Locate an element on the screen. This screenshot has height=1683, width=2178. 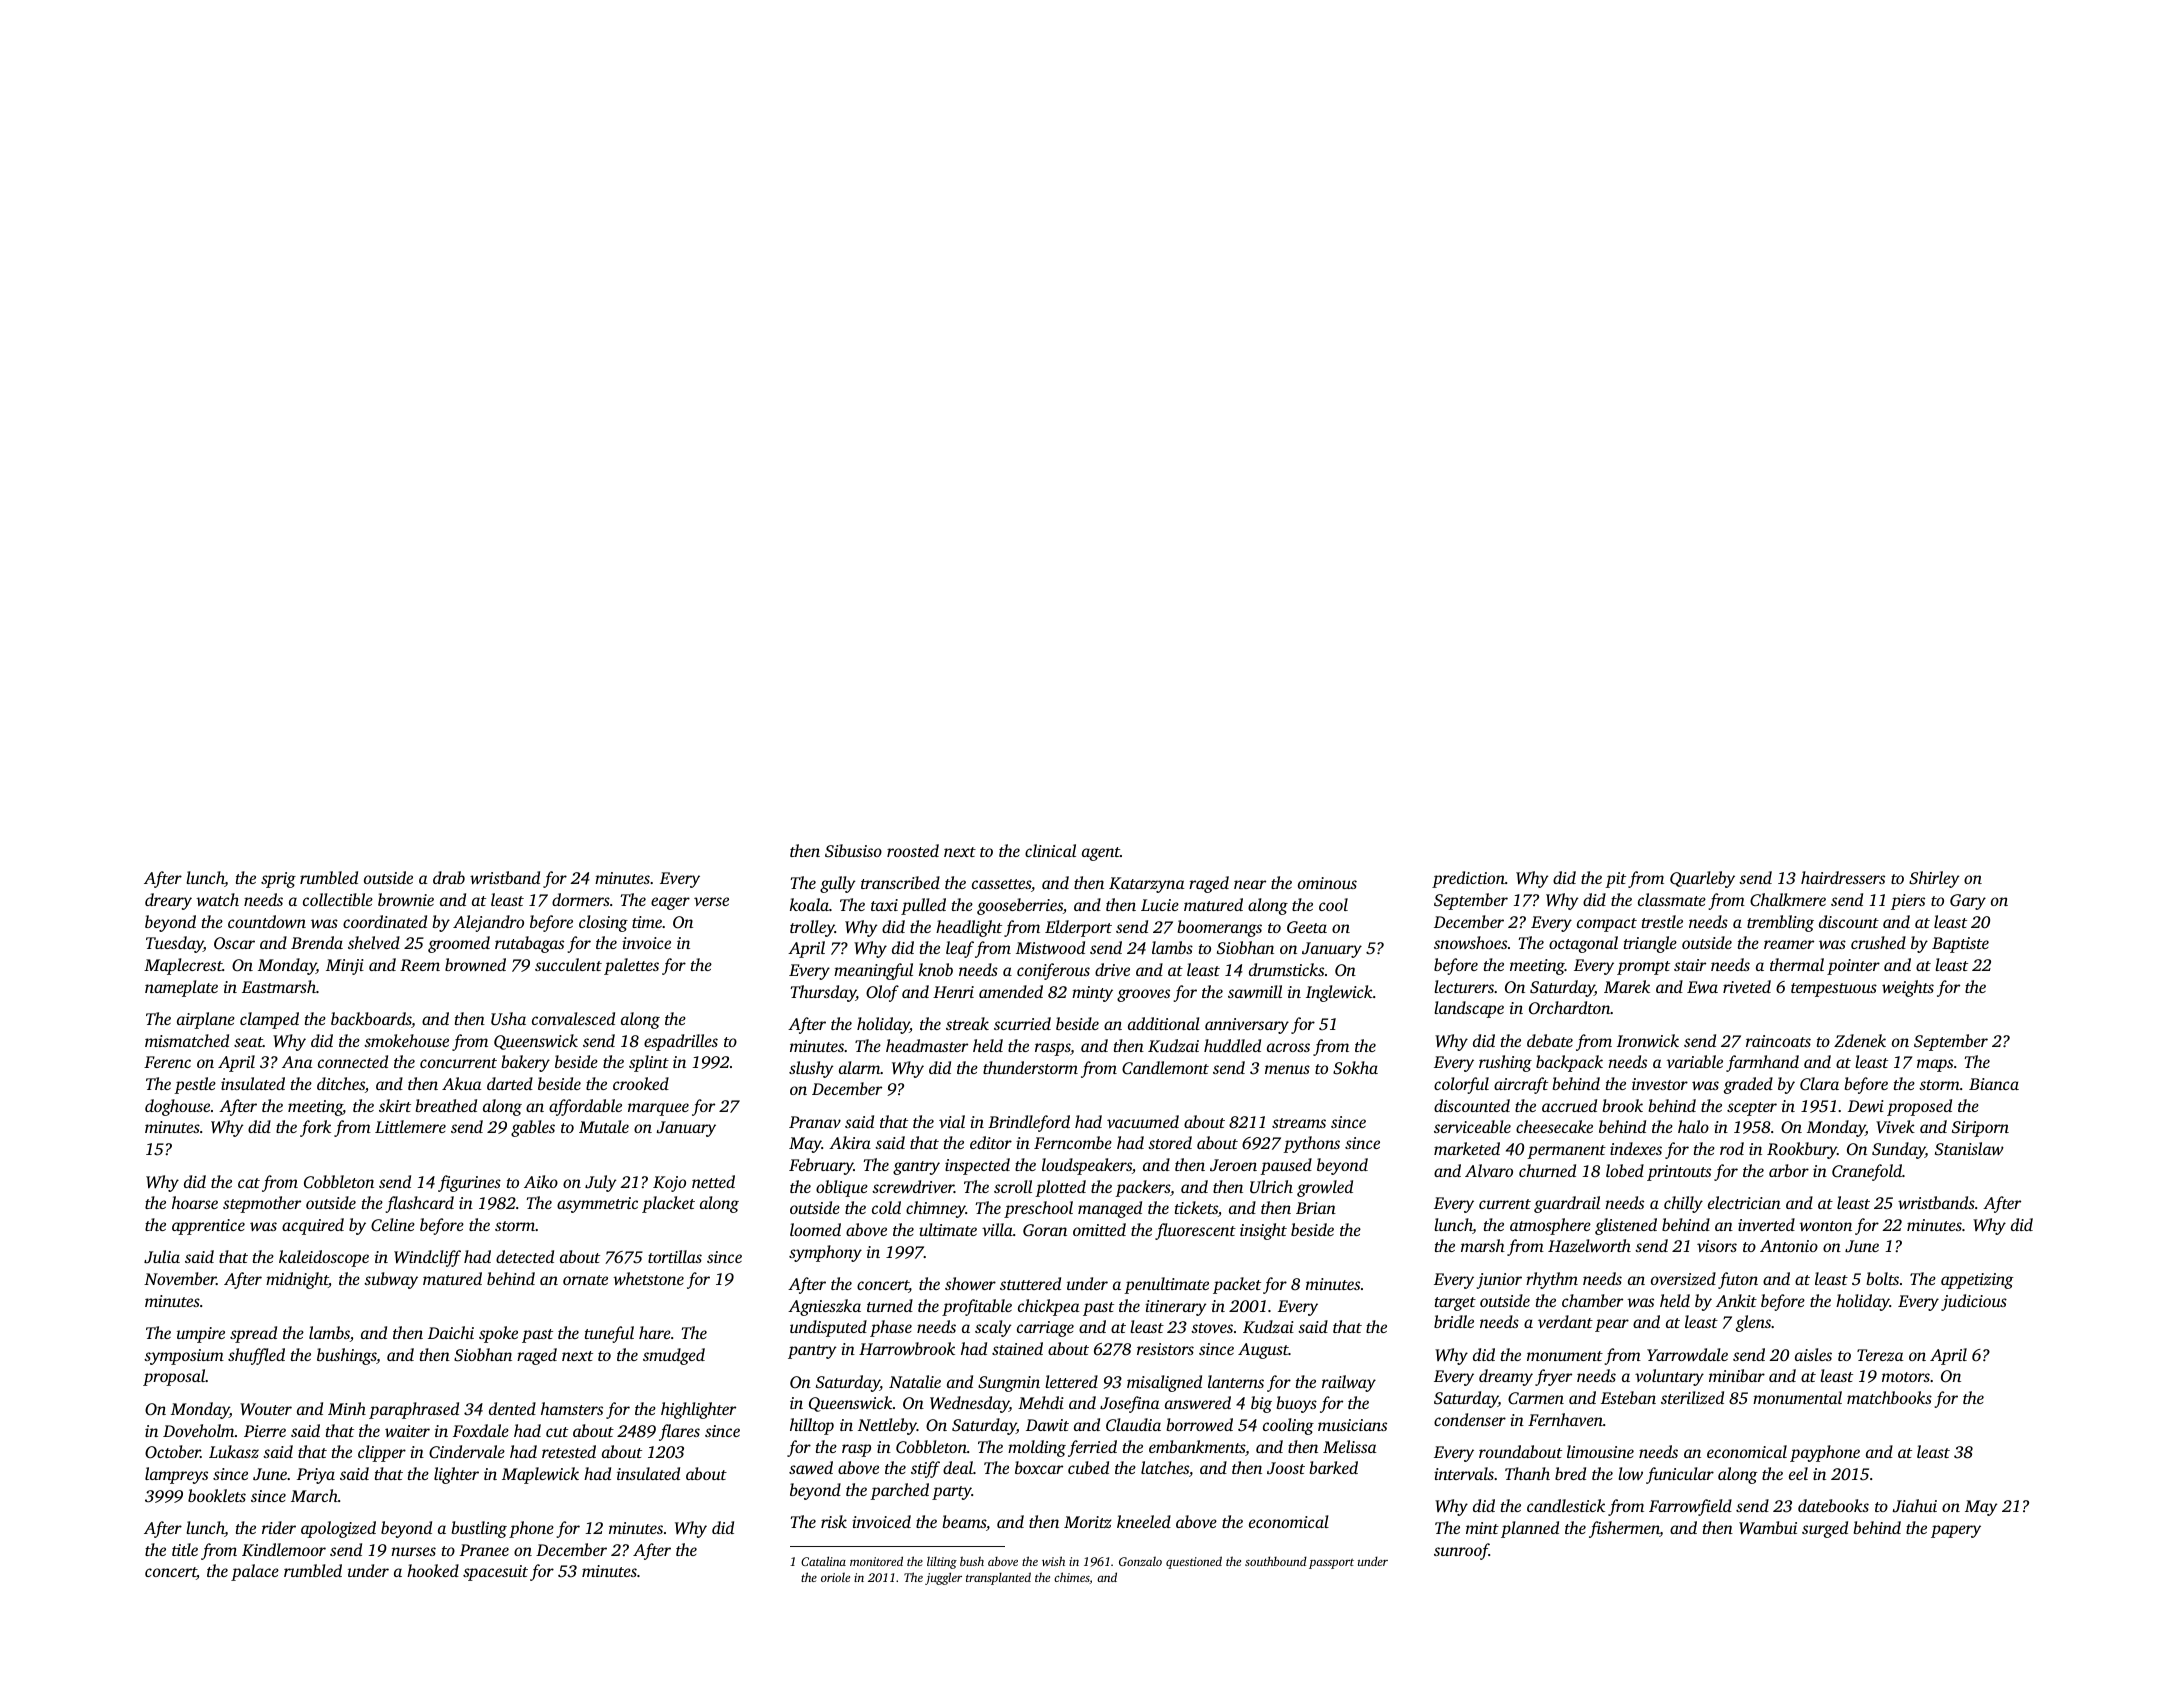
hoarse is located at coordinates (195, 1202).
